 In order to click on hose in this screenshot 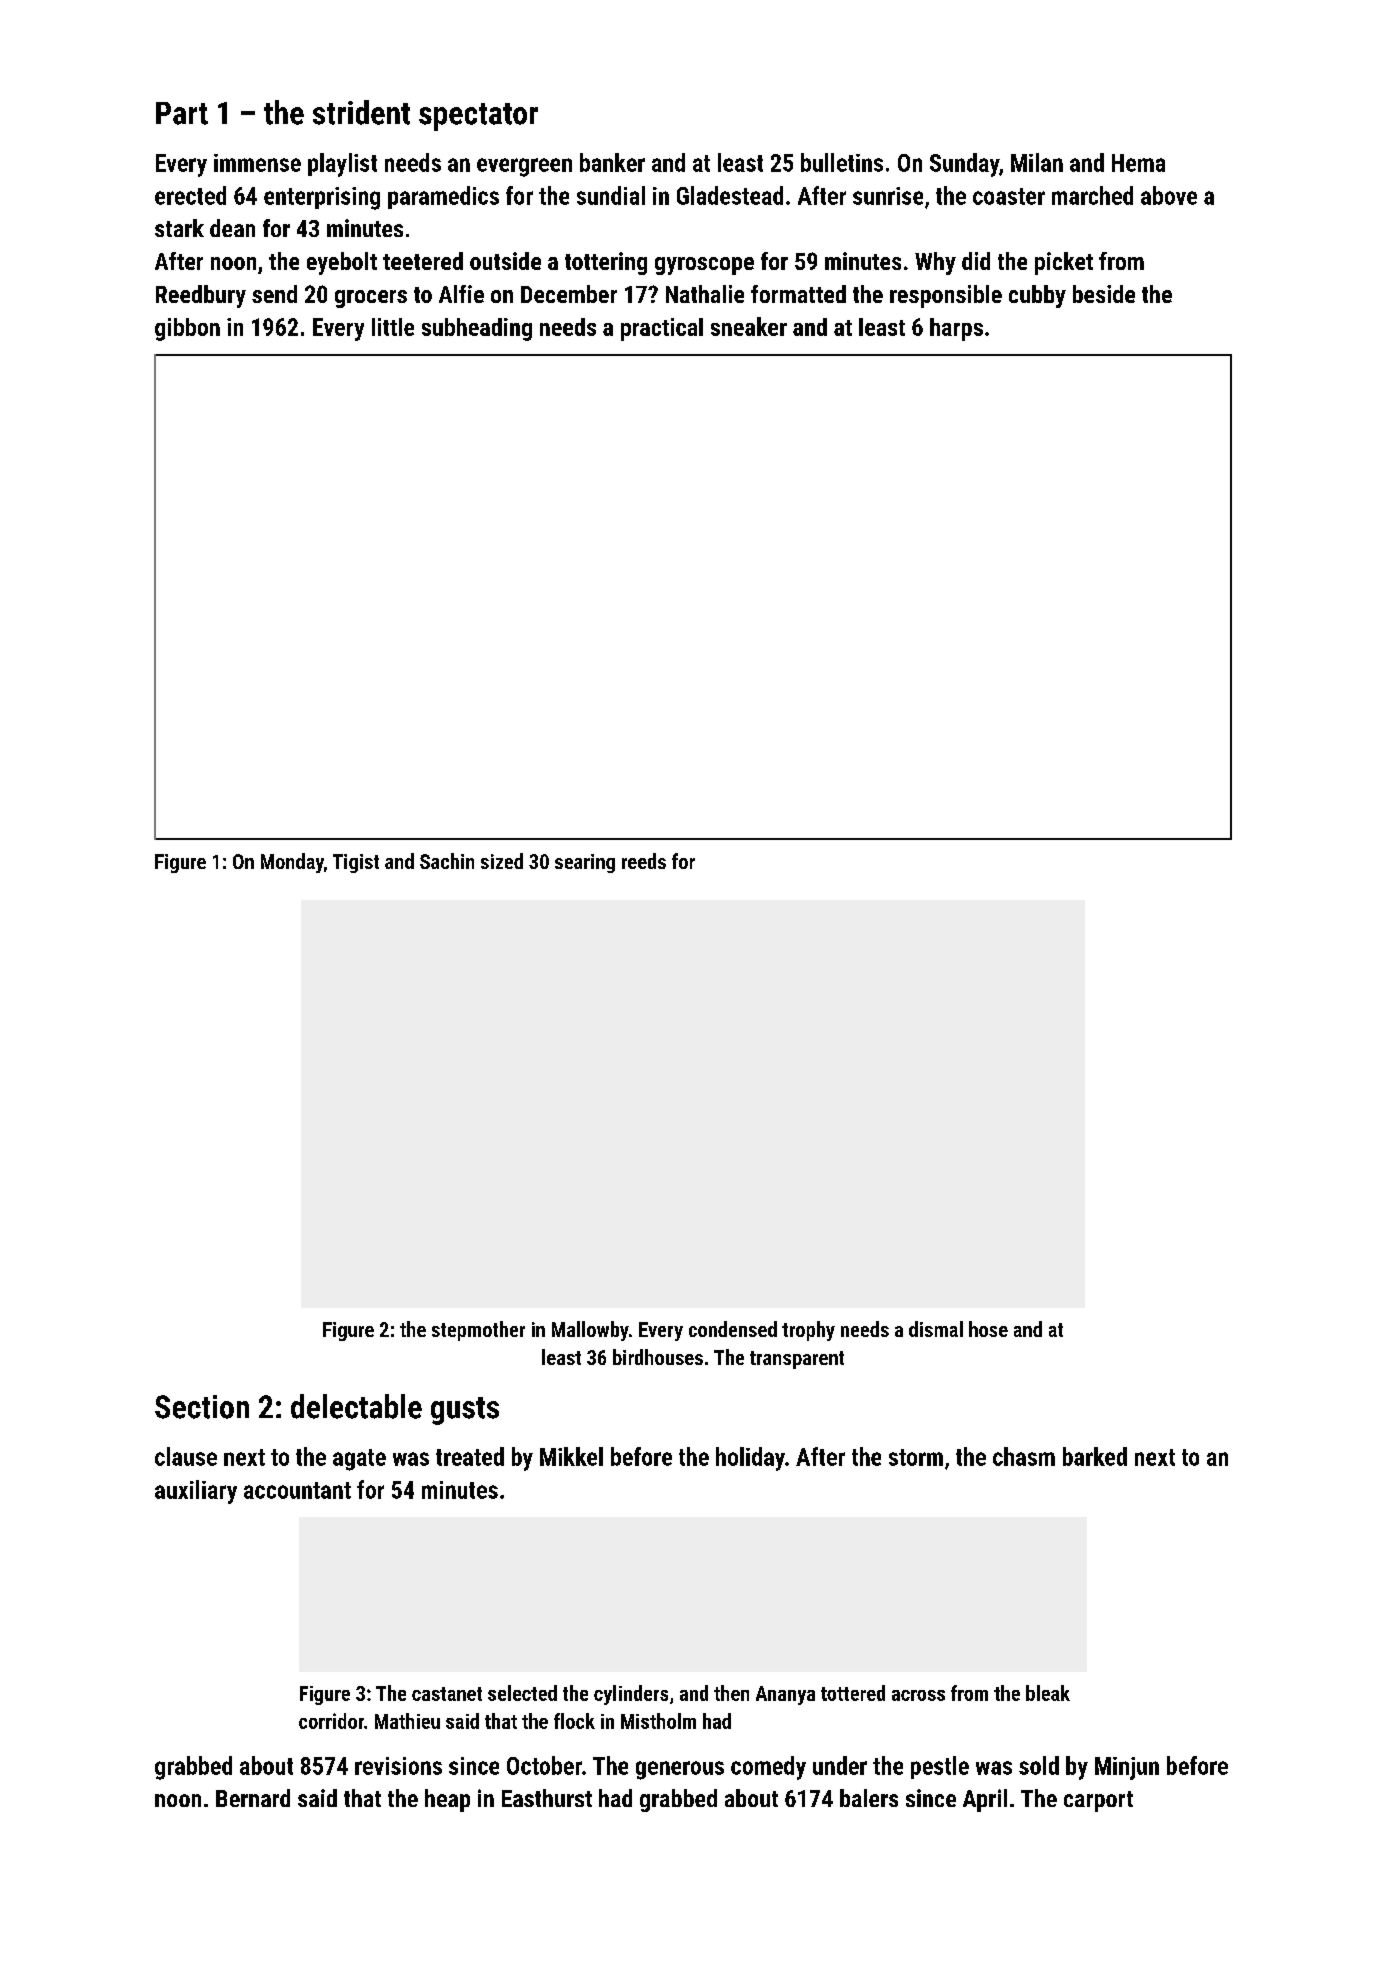, I will do `click(988, 1329)`.
